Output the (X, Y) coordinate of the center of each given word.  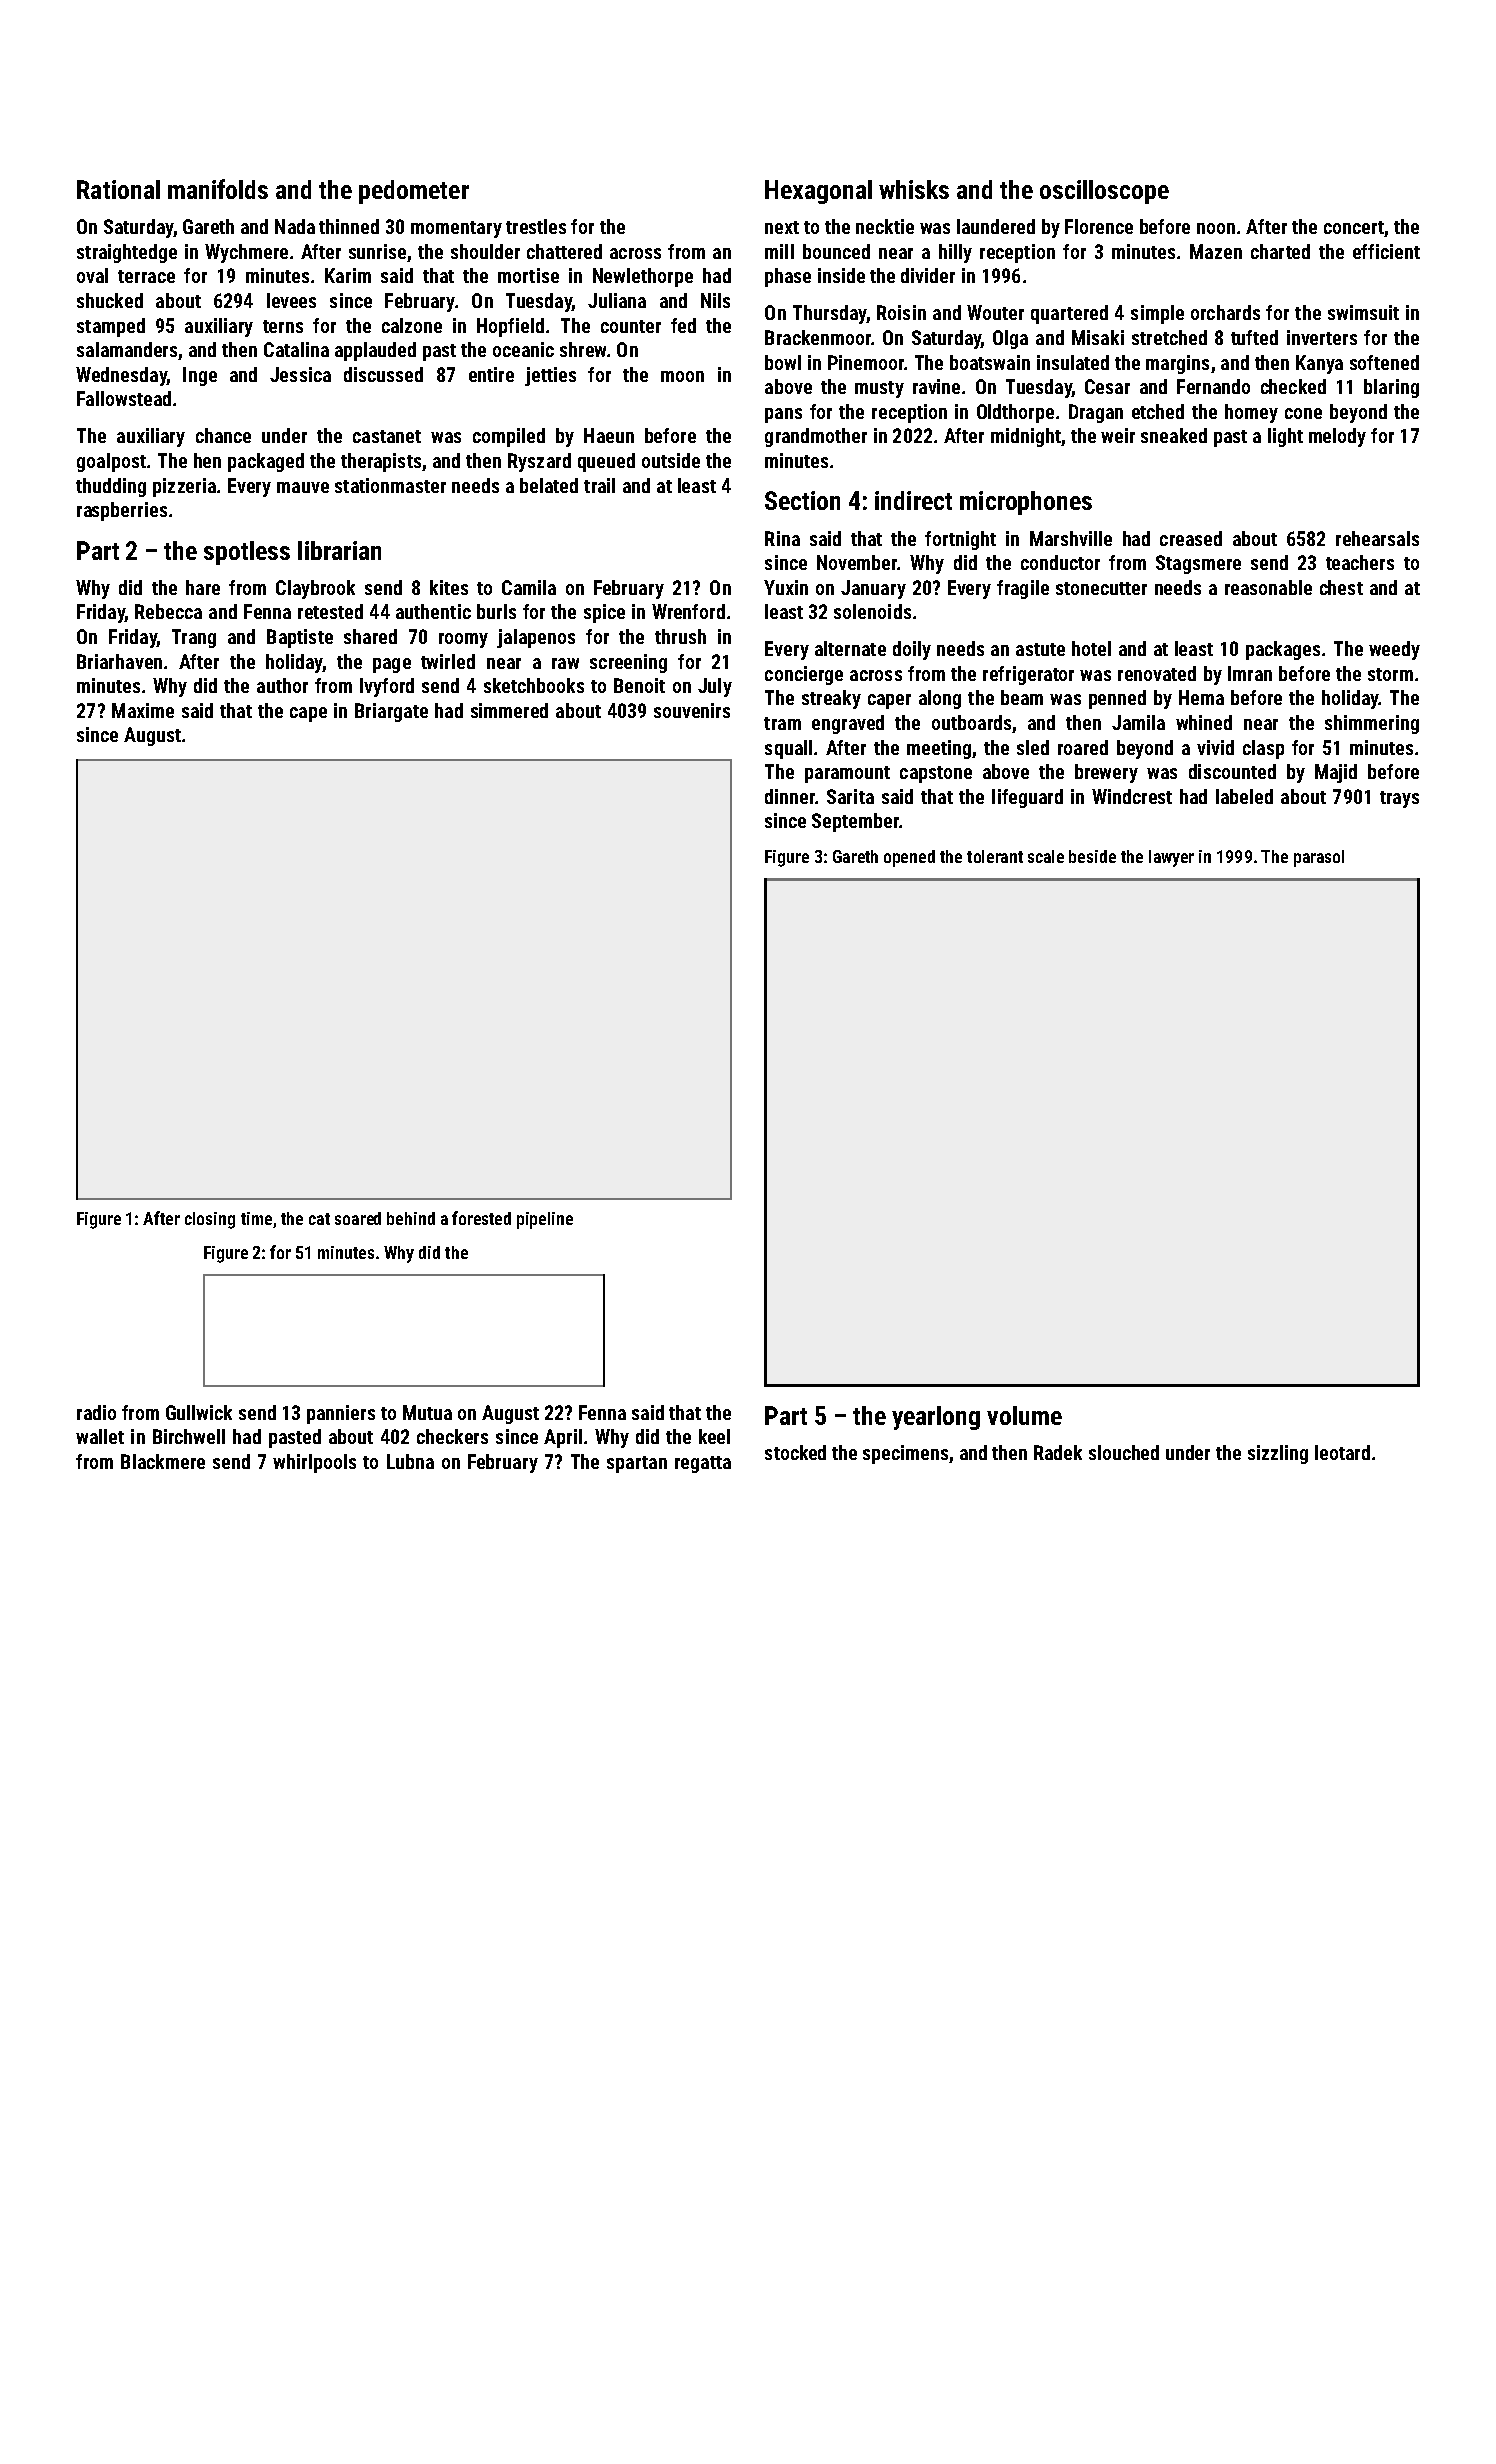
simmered (509, 710)
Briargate (391, 712)
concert (1354, 227)
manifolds (218, 189)
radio (96, 1412)
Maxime (143, 710)
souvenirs (692, 710)
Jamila (1138, 722)
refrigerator (1028, 675)
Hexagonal (818, 192)
